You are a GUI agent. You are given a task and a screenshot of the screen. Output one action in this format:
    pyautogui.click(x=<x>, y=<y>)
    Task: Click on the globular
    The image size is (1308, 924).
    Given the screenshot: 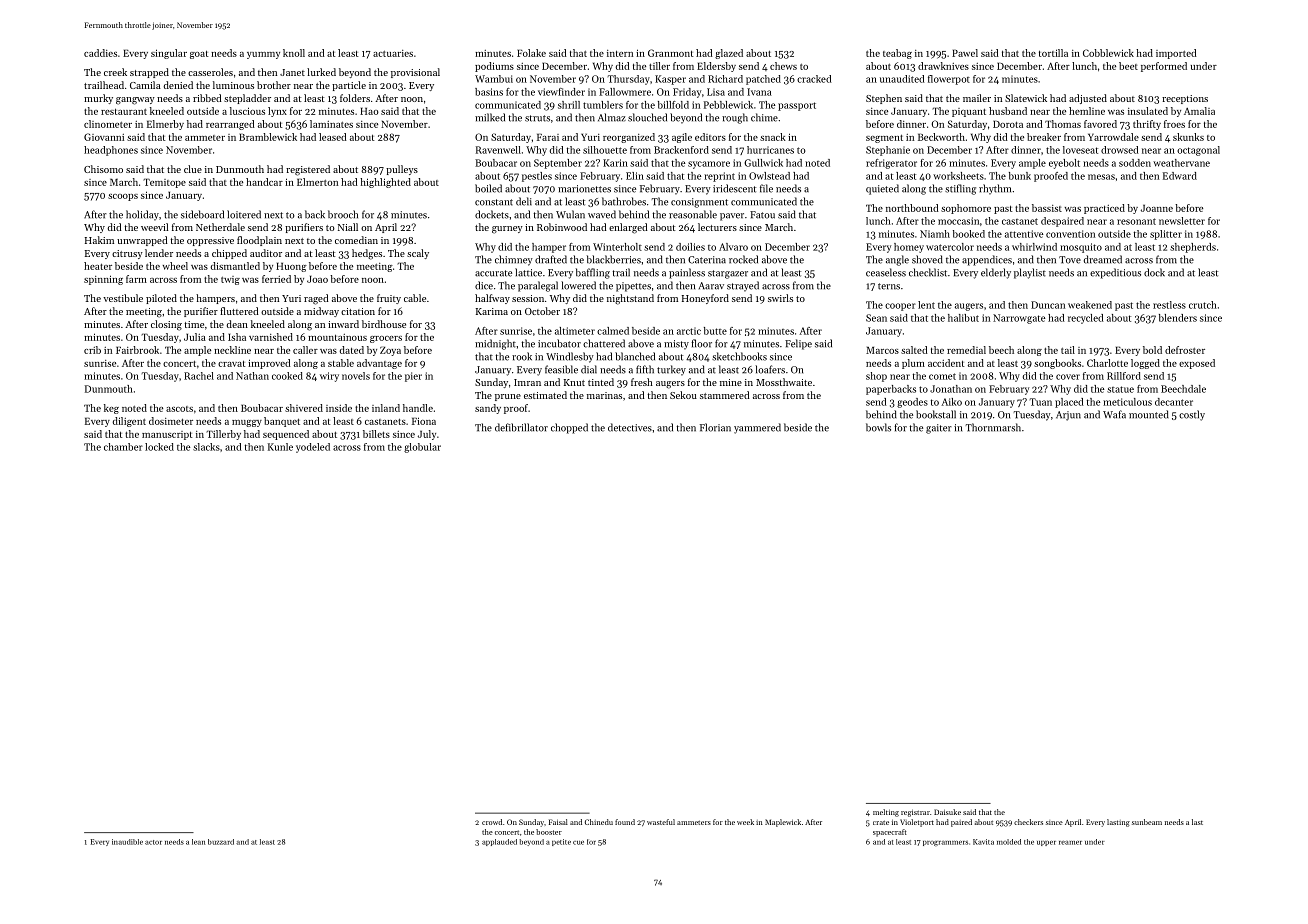 What is the action you would take?
    pyautogui.click(x=422, y=448)
